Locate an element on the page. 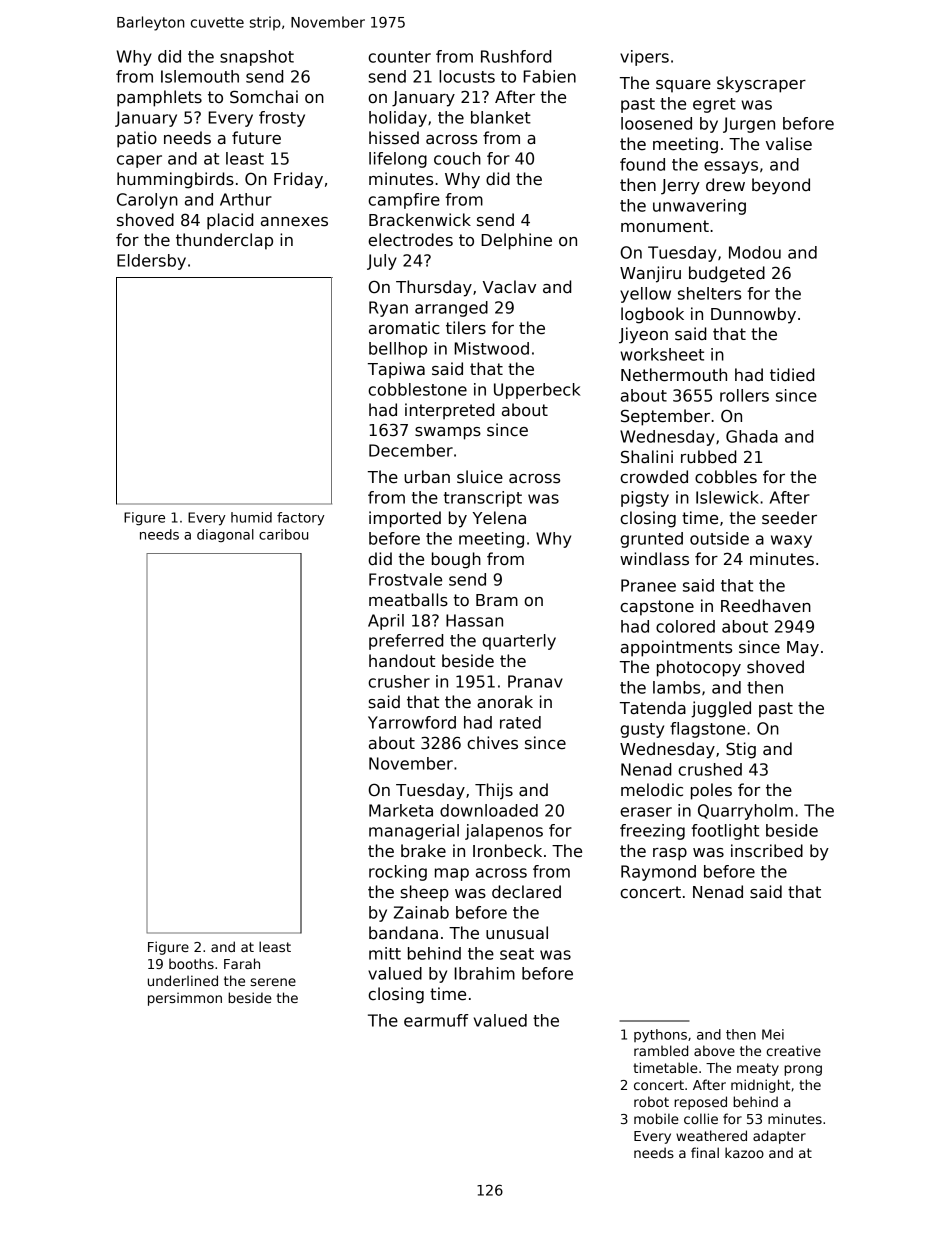  pigsty is located at coordinates (645, 499).
